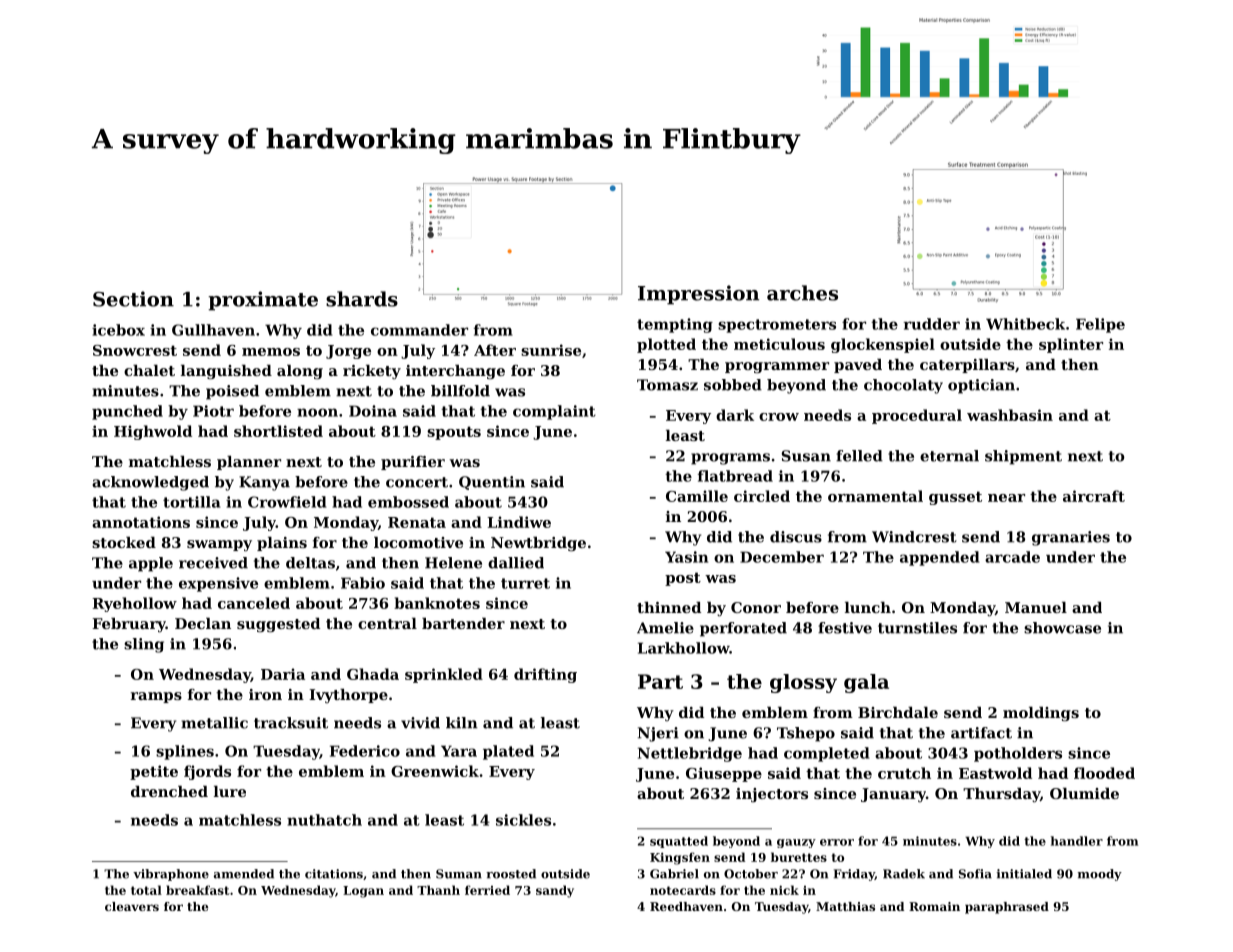 This screenshot has height=952, width=1233. I want to click on splinter, so click(1071, 345).
